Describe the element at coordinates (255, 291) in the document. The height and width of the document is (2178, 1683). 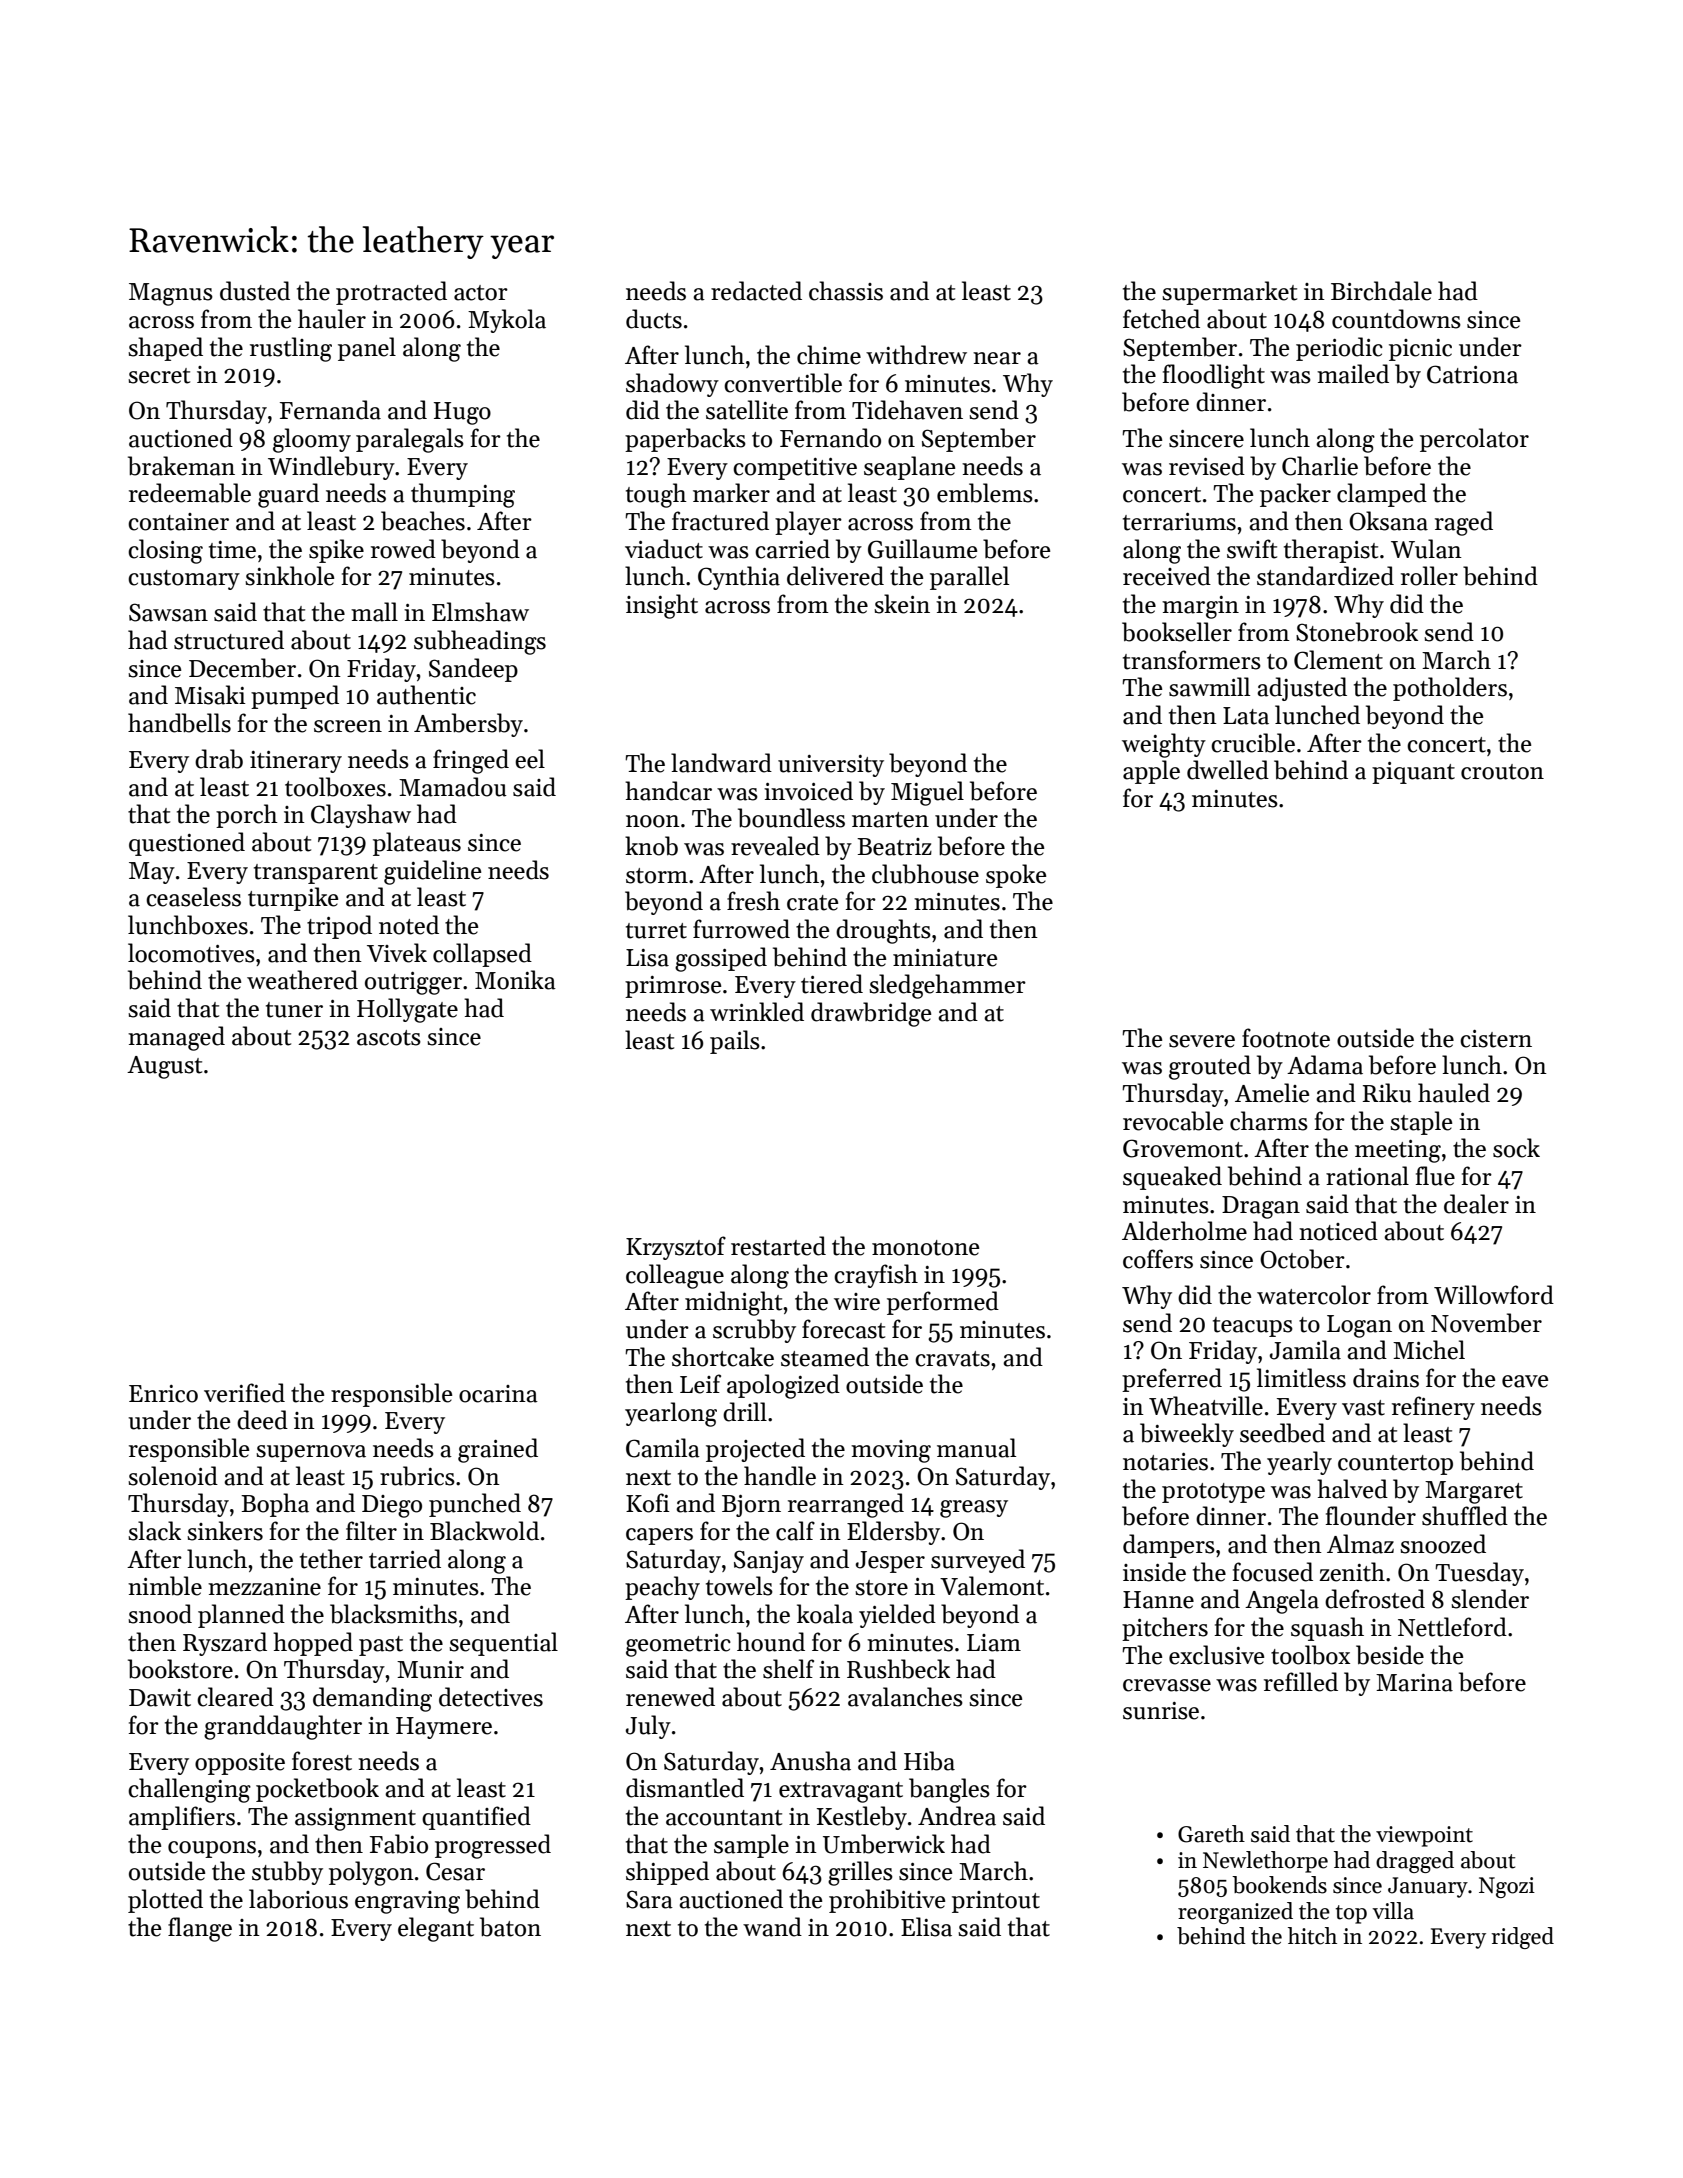
I see `dusted` at that location.
